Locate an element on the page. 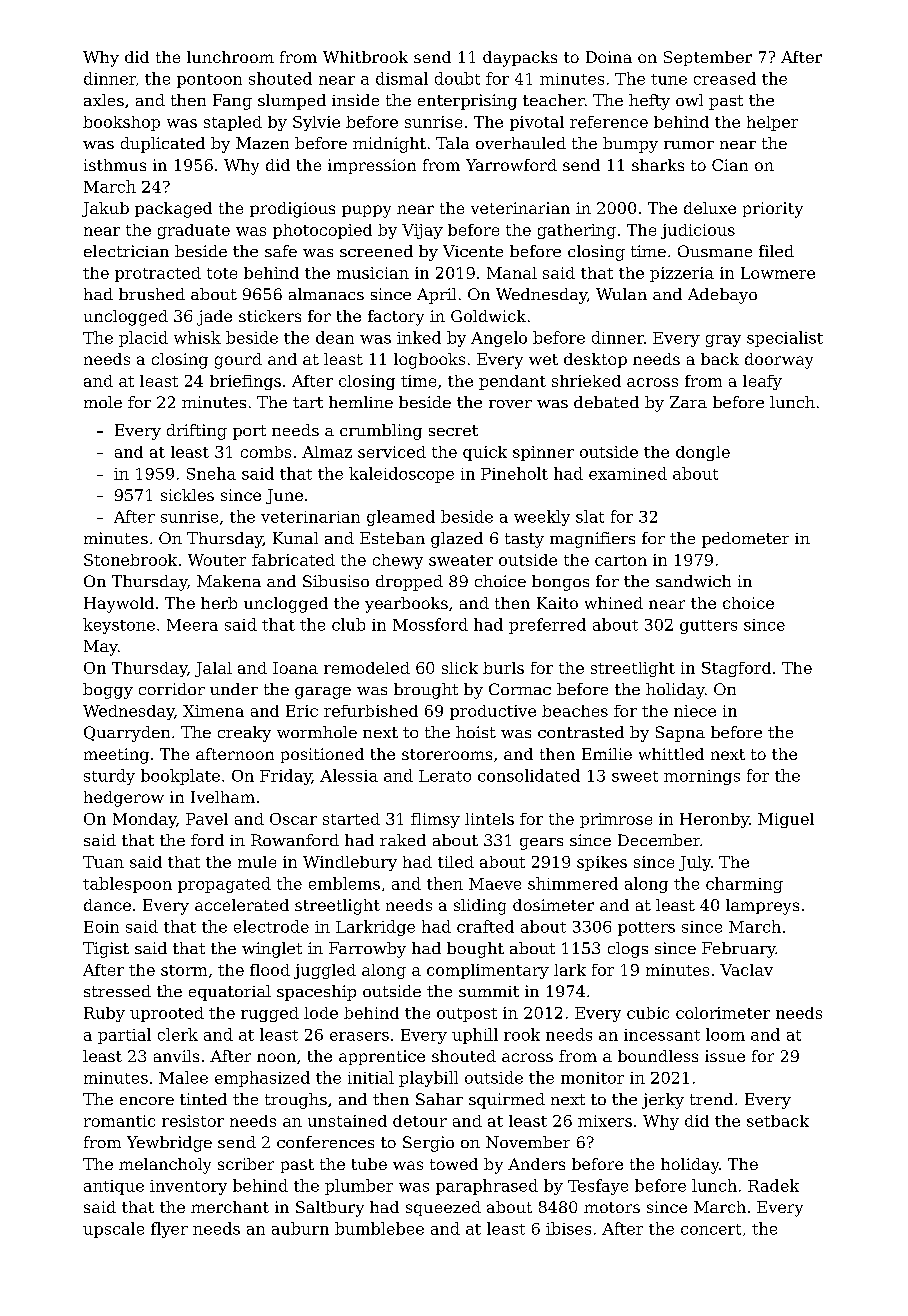 This image has height=1316, width=908. placid is located at coordinates (143, 339).
